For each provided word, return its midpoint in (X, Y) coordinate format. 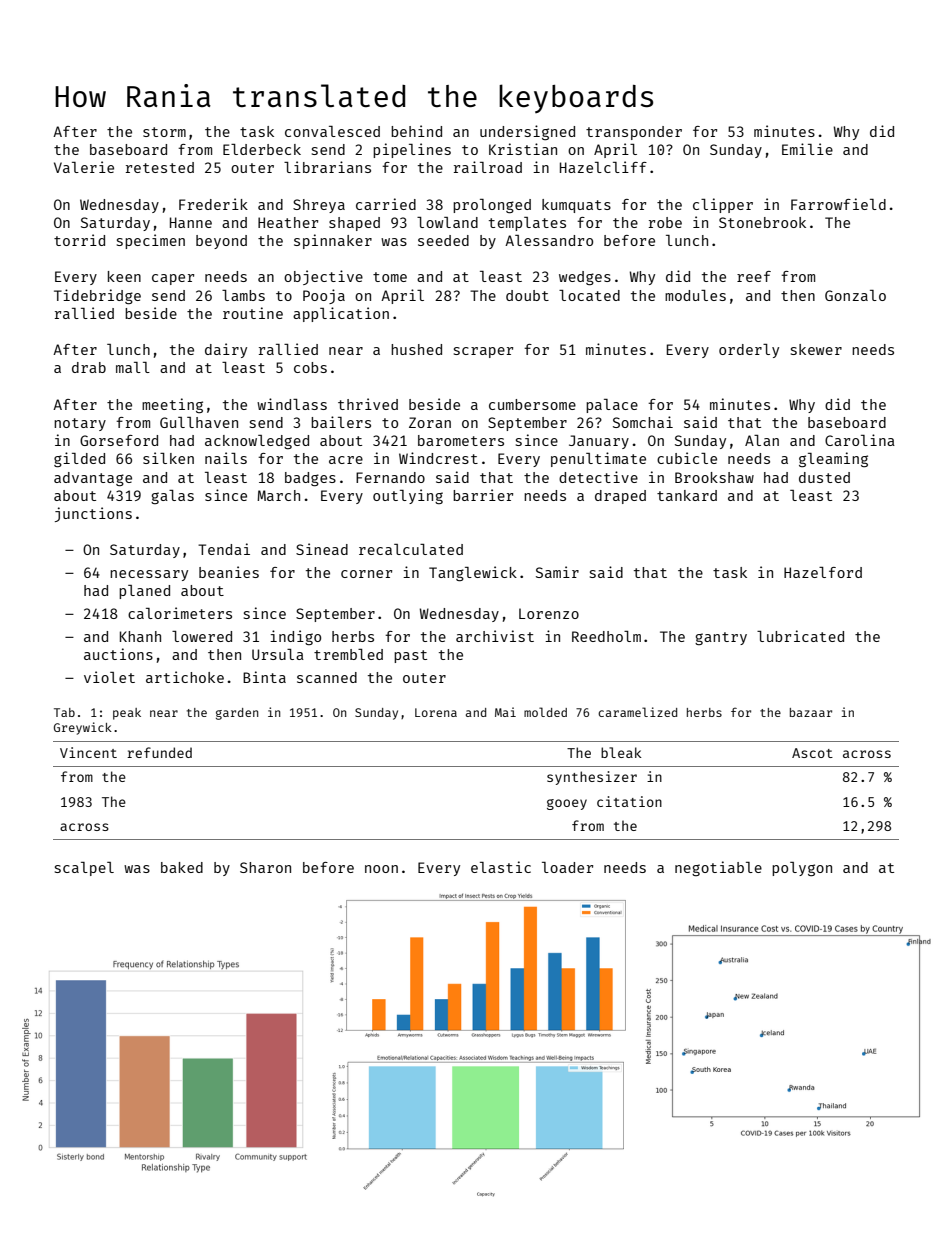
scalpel (84, 869)
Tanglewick (473, 573)
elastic (501, 867)
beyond (221, 242)
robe (665, 222)
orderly (749, 351)
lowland (447, 222)
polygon (802, 869)
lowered (202, 636)
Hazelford (823, 572)
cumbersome (532, 404)
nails (226, 458)
